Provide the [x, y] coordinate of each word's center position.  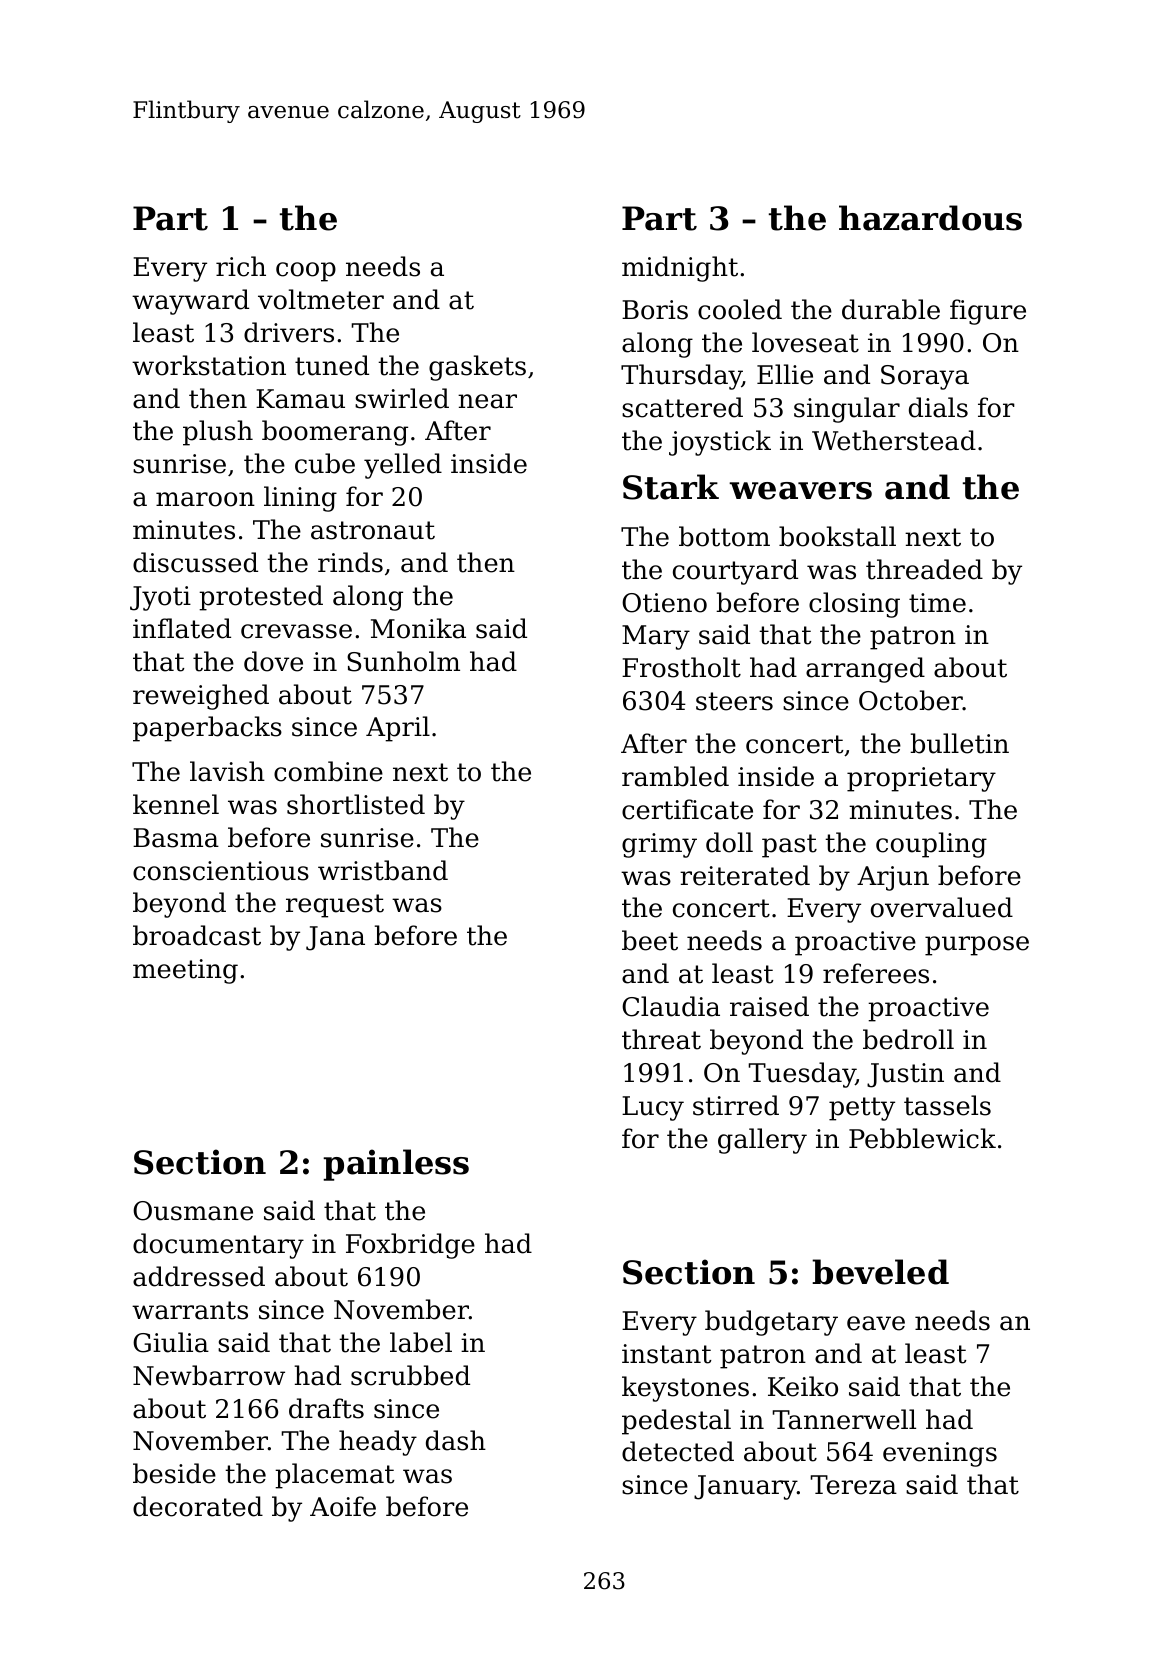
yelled [403, 466]
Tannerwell [844, 1419]
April [398, 729]
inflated [182, 628]
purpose [977, 946]
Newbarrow [209, 1375]
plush [218, 433]
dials [938, 407]
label [421, 1342]
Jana [335, 938]
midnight [680, 269]
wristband [383, 870]
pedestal [676, 1422]
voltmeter [321, 299]
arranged [865, 670]
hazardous [930, 218]
